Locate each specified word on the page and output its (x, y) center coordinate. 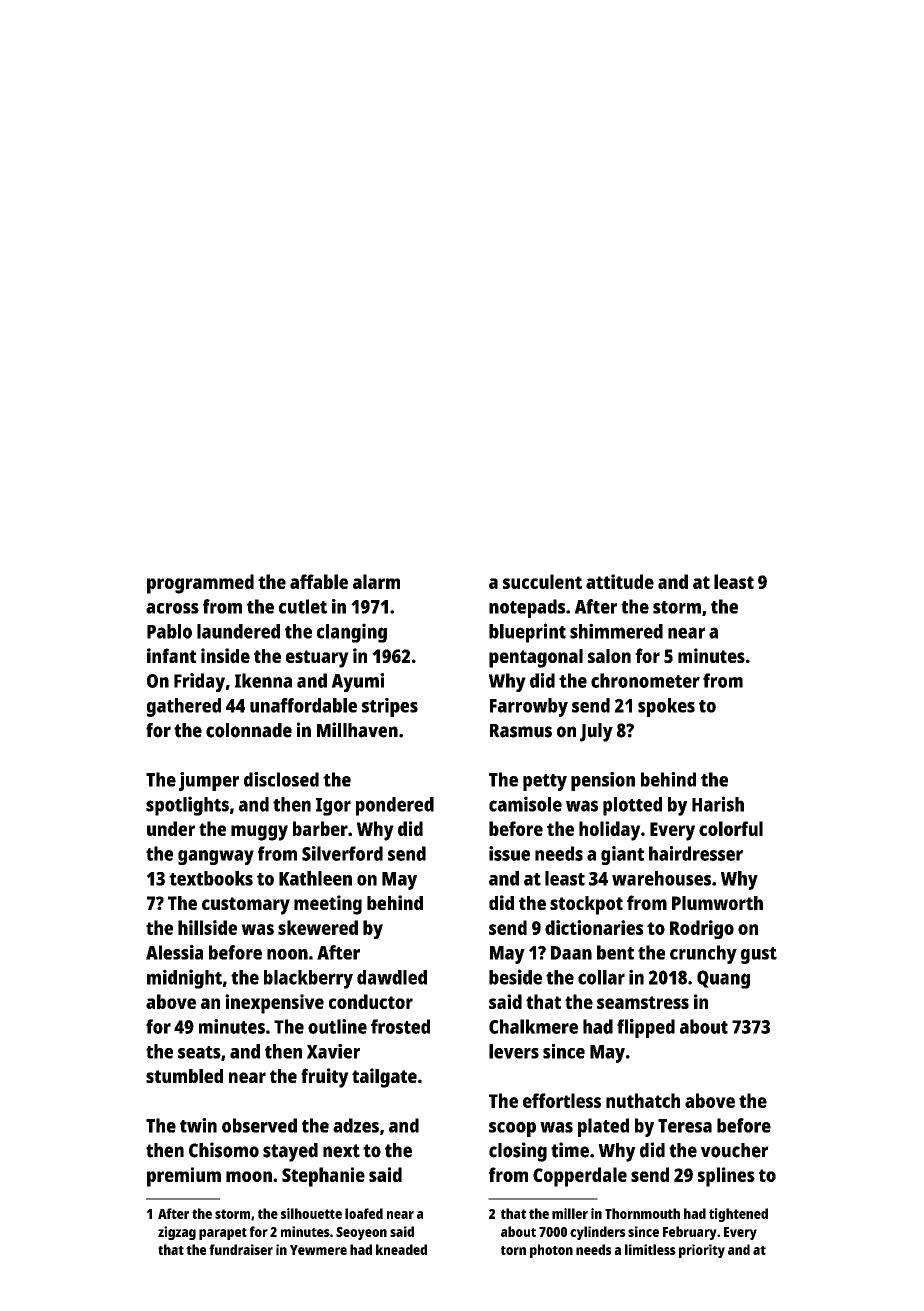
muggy (259, 833)
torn (513, 1250)
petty (545, 782)
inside (225, 655)
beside (515, 977)
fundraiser (241, 1249)
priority (702, 1251)
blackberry (308, 979)
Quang (723, 979)
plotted (632, 806)
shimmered (616, 631)
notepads (527, 608)
